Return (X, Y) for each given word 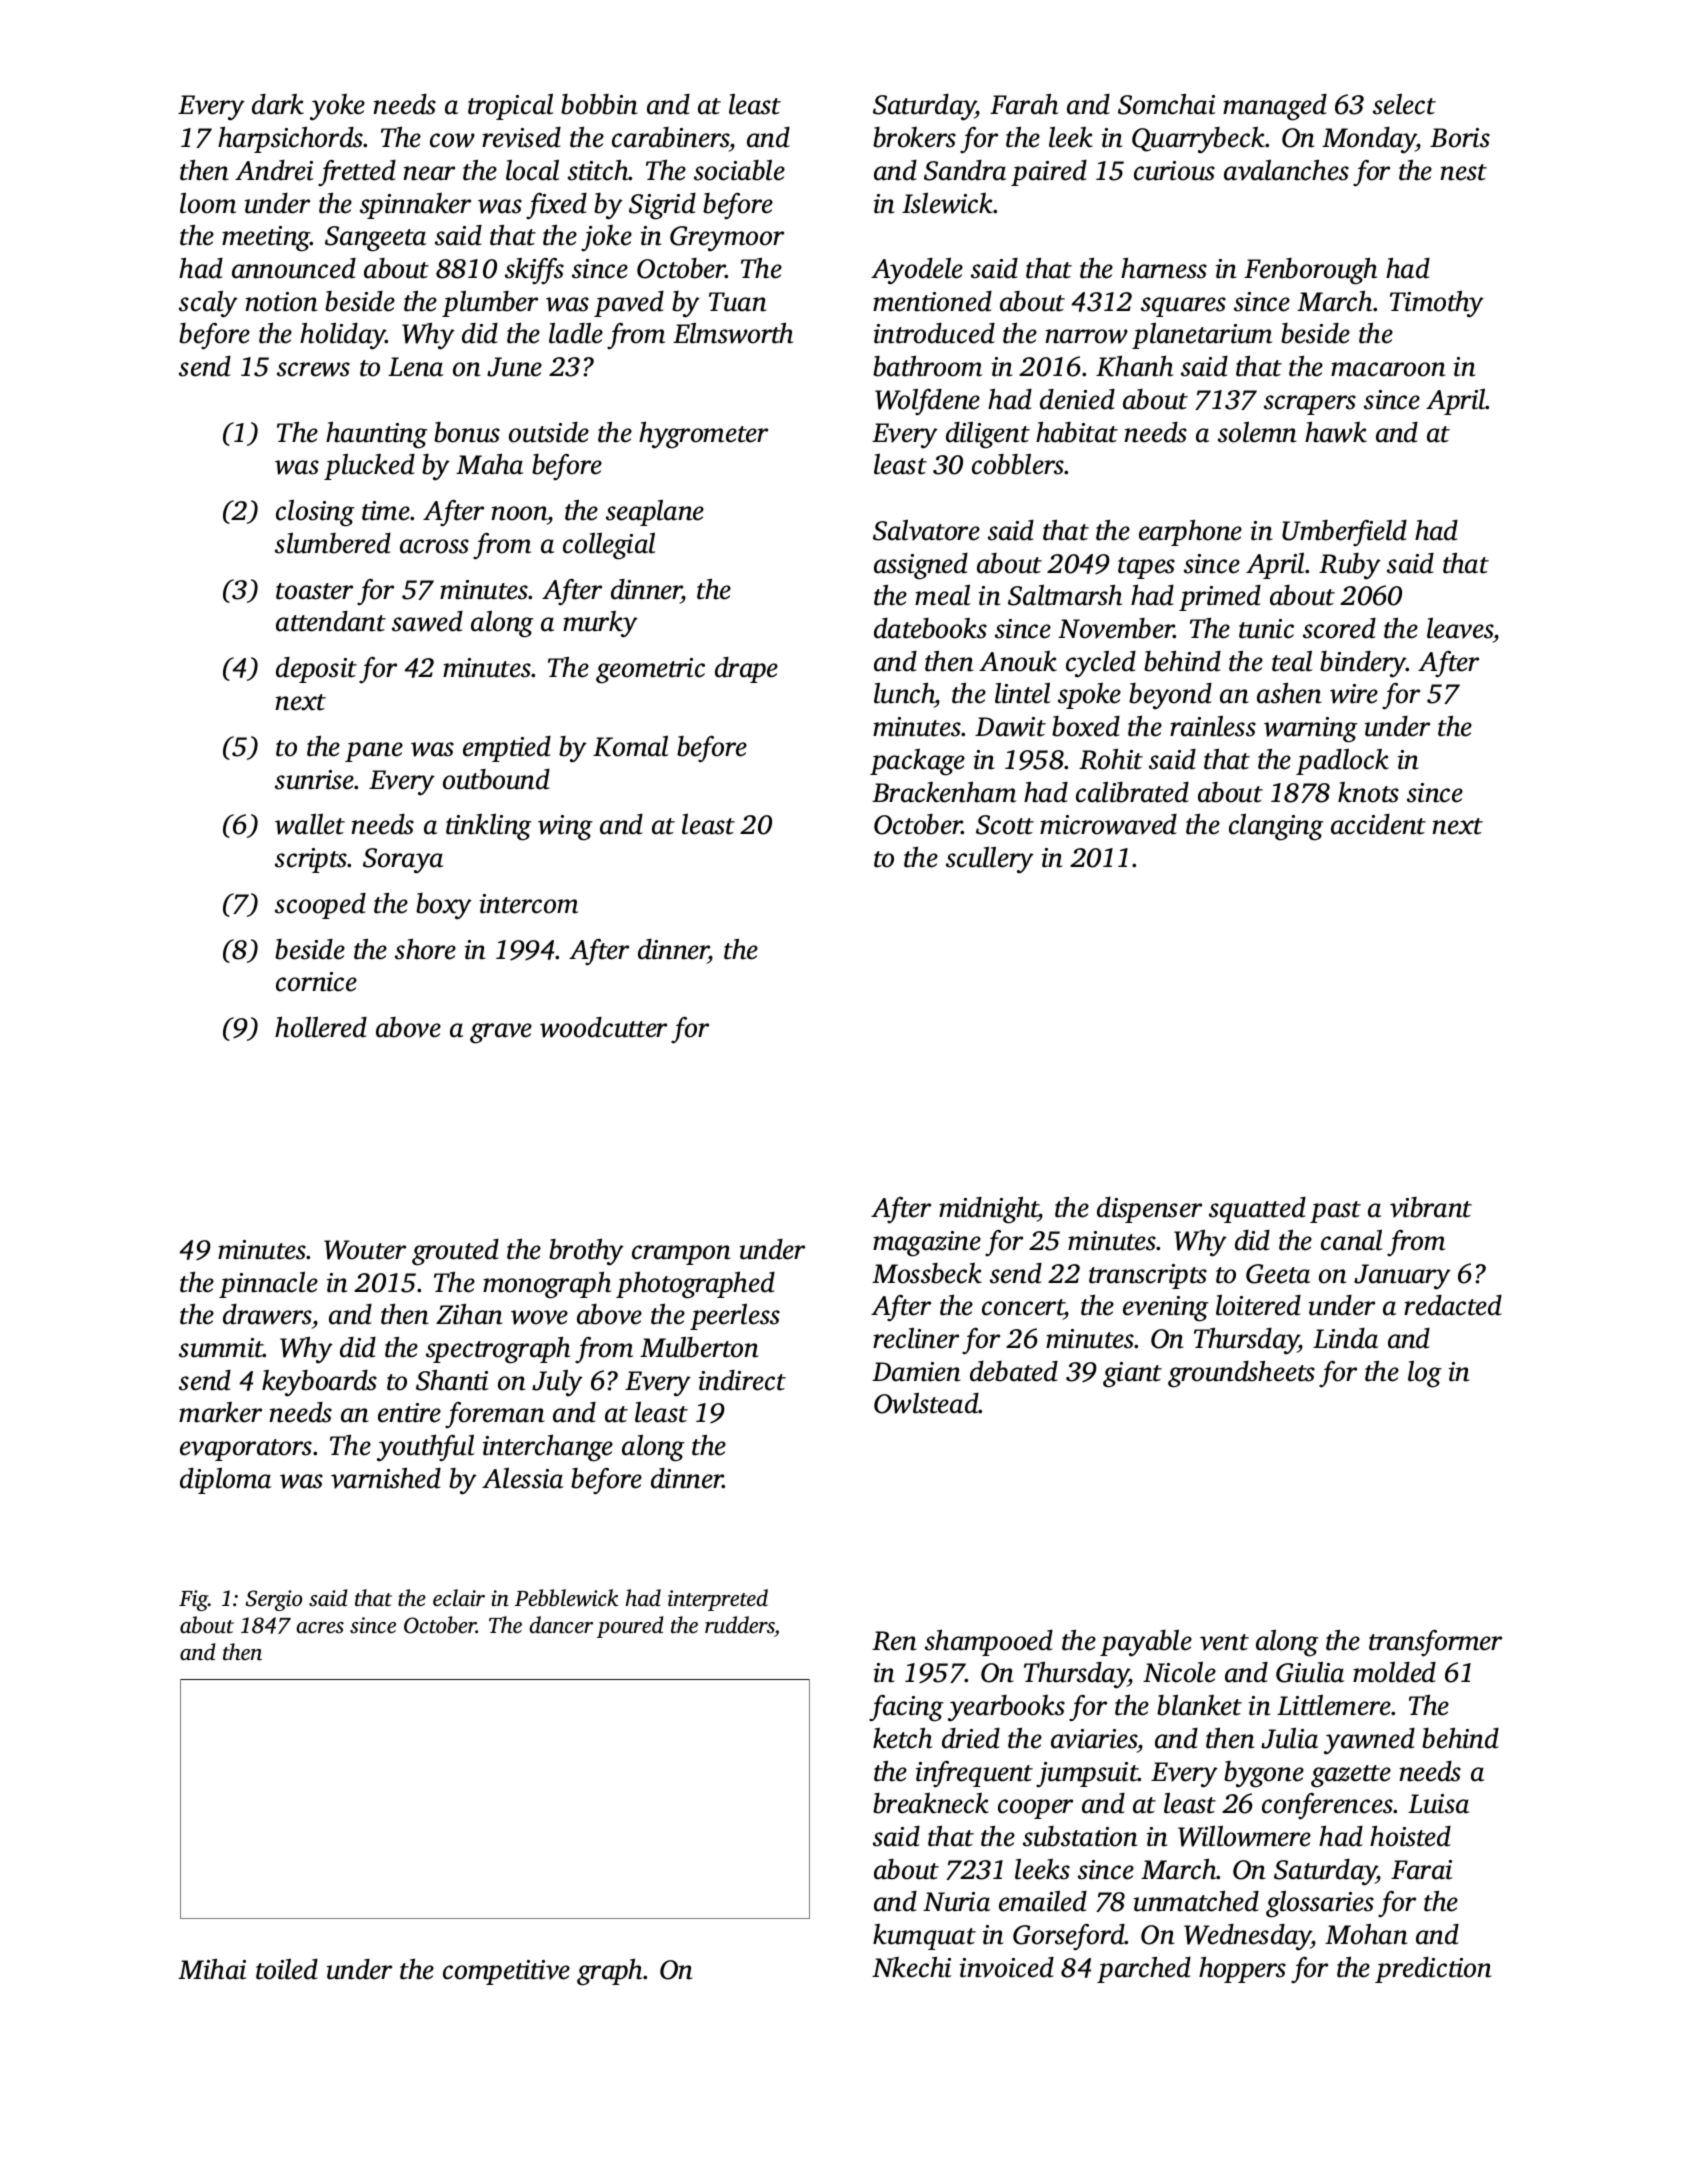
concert (1023, 1309)
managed (1275, 107)
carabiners (671, 137)
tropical (510, 107)
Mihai (212, 1969)
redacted (1453, 1305)
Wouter (365, 1250)
